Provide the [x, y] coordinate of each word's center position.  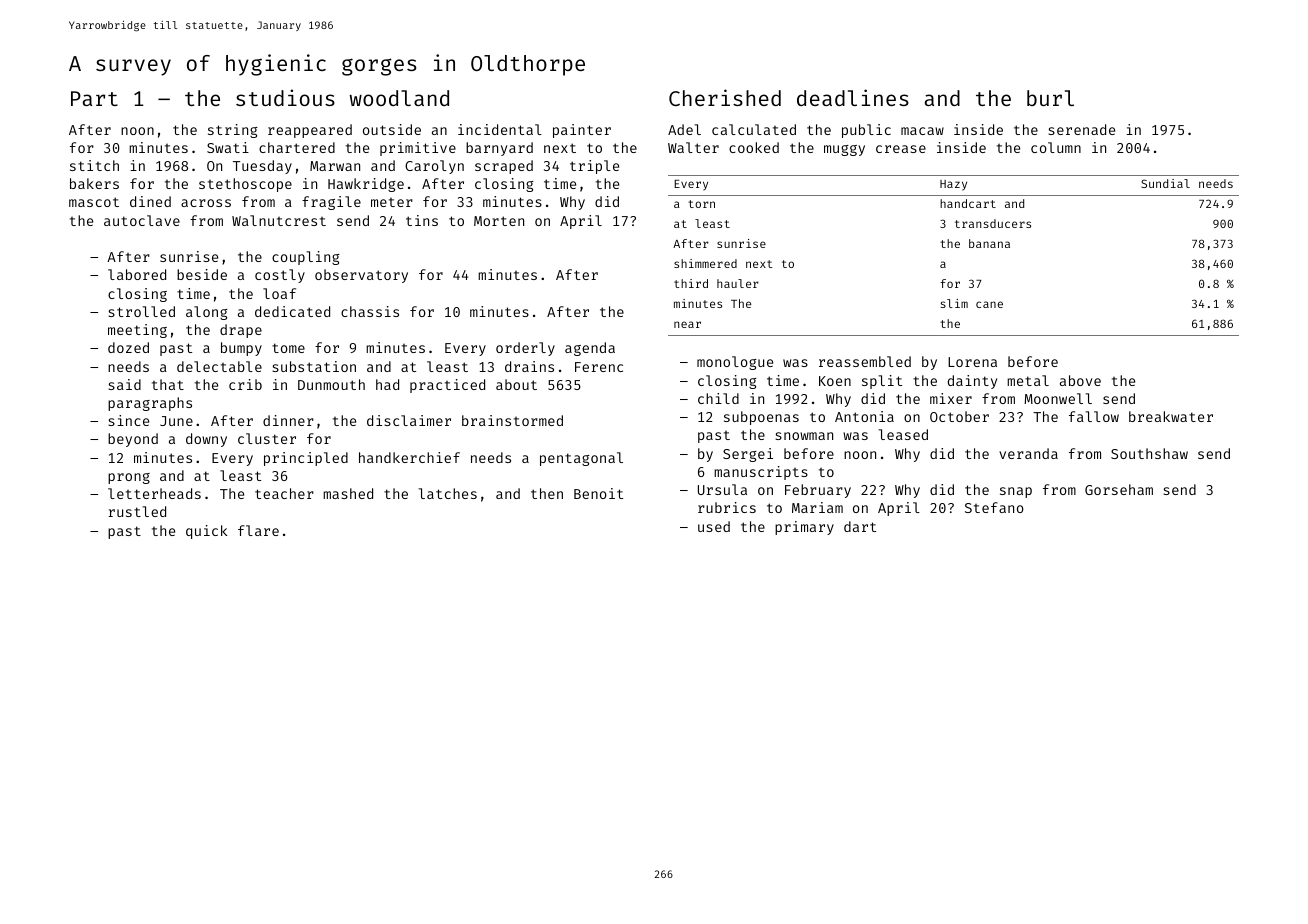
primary [804, 528]
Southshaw [1149, 453]
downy [206, 440]
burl [1050, 98]
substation [314, 366]
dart [860, 526]
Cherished [725, 97]
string [233, 131]
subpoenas [761, 418]
